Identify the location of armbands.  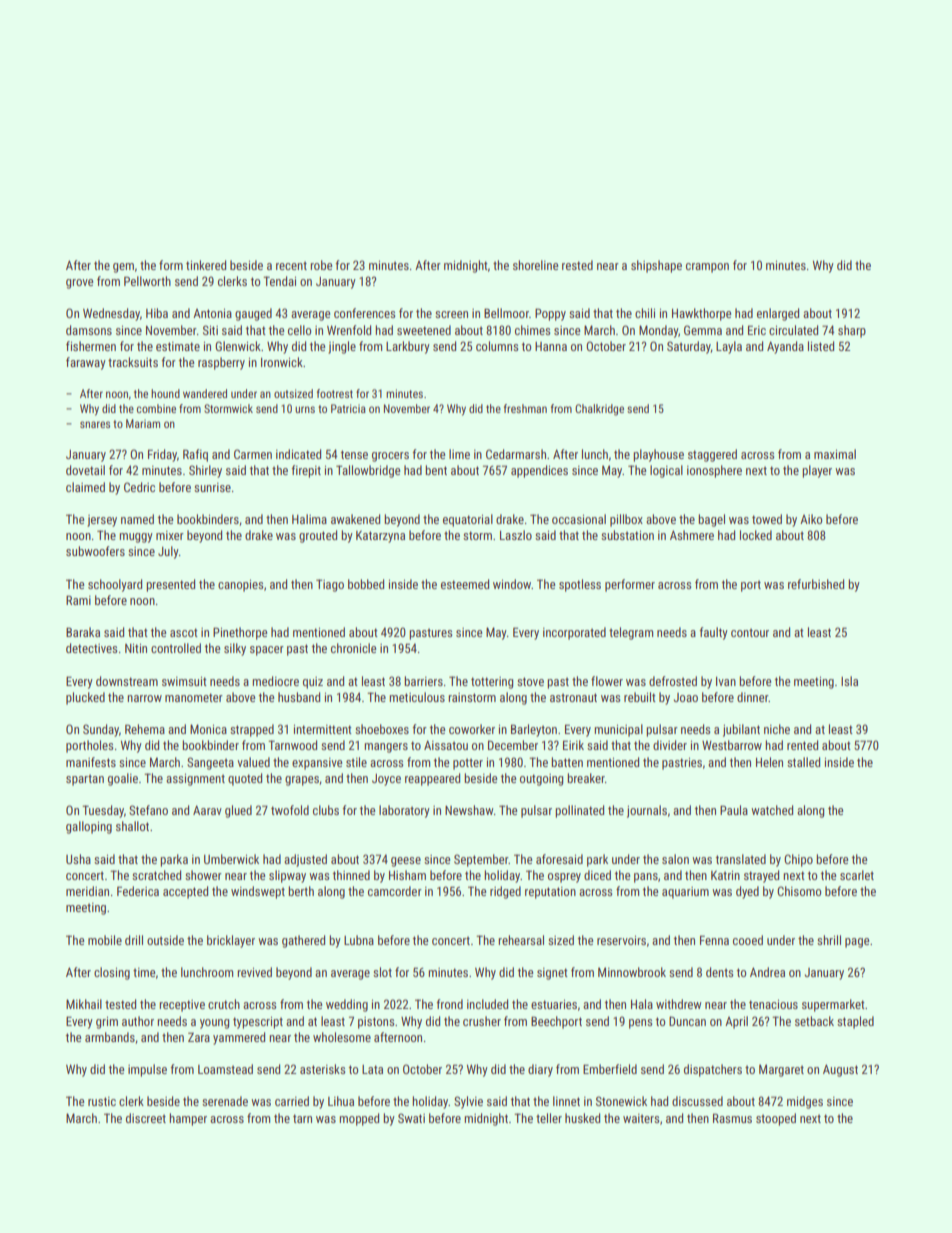
(110, 1037).
